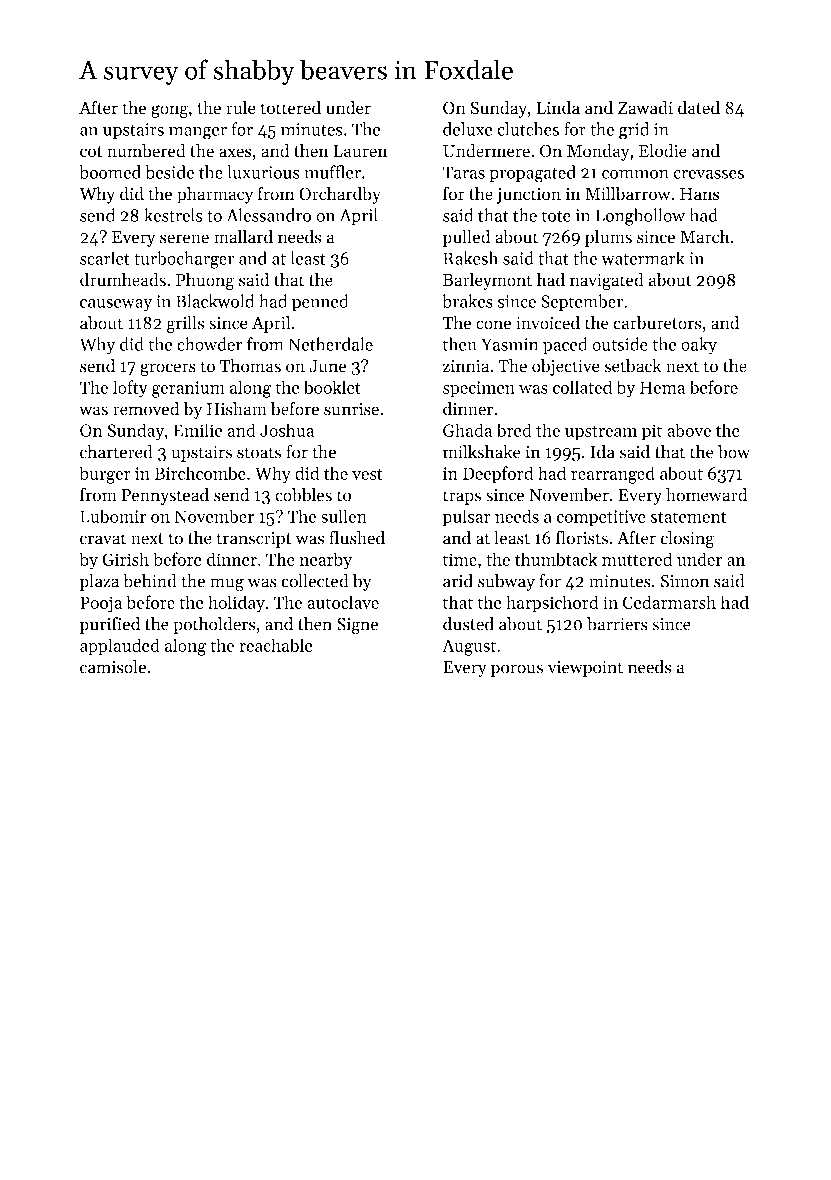  Describe the element at coordinates (482, 452) in the screenshot. I see `milkshake` at that location.
